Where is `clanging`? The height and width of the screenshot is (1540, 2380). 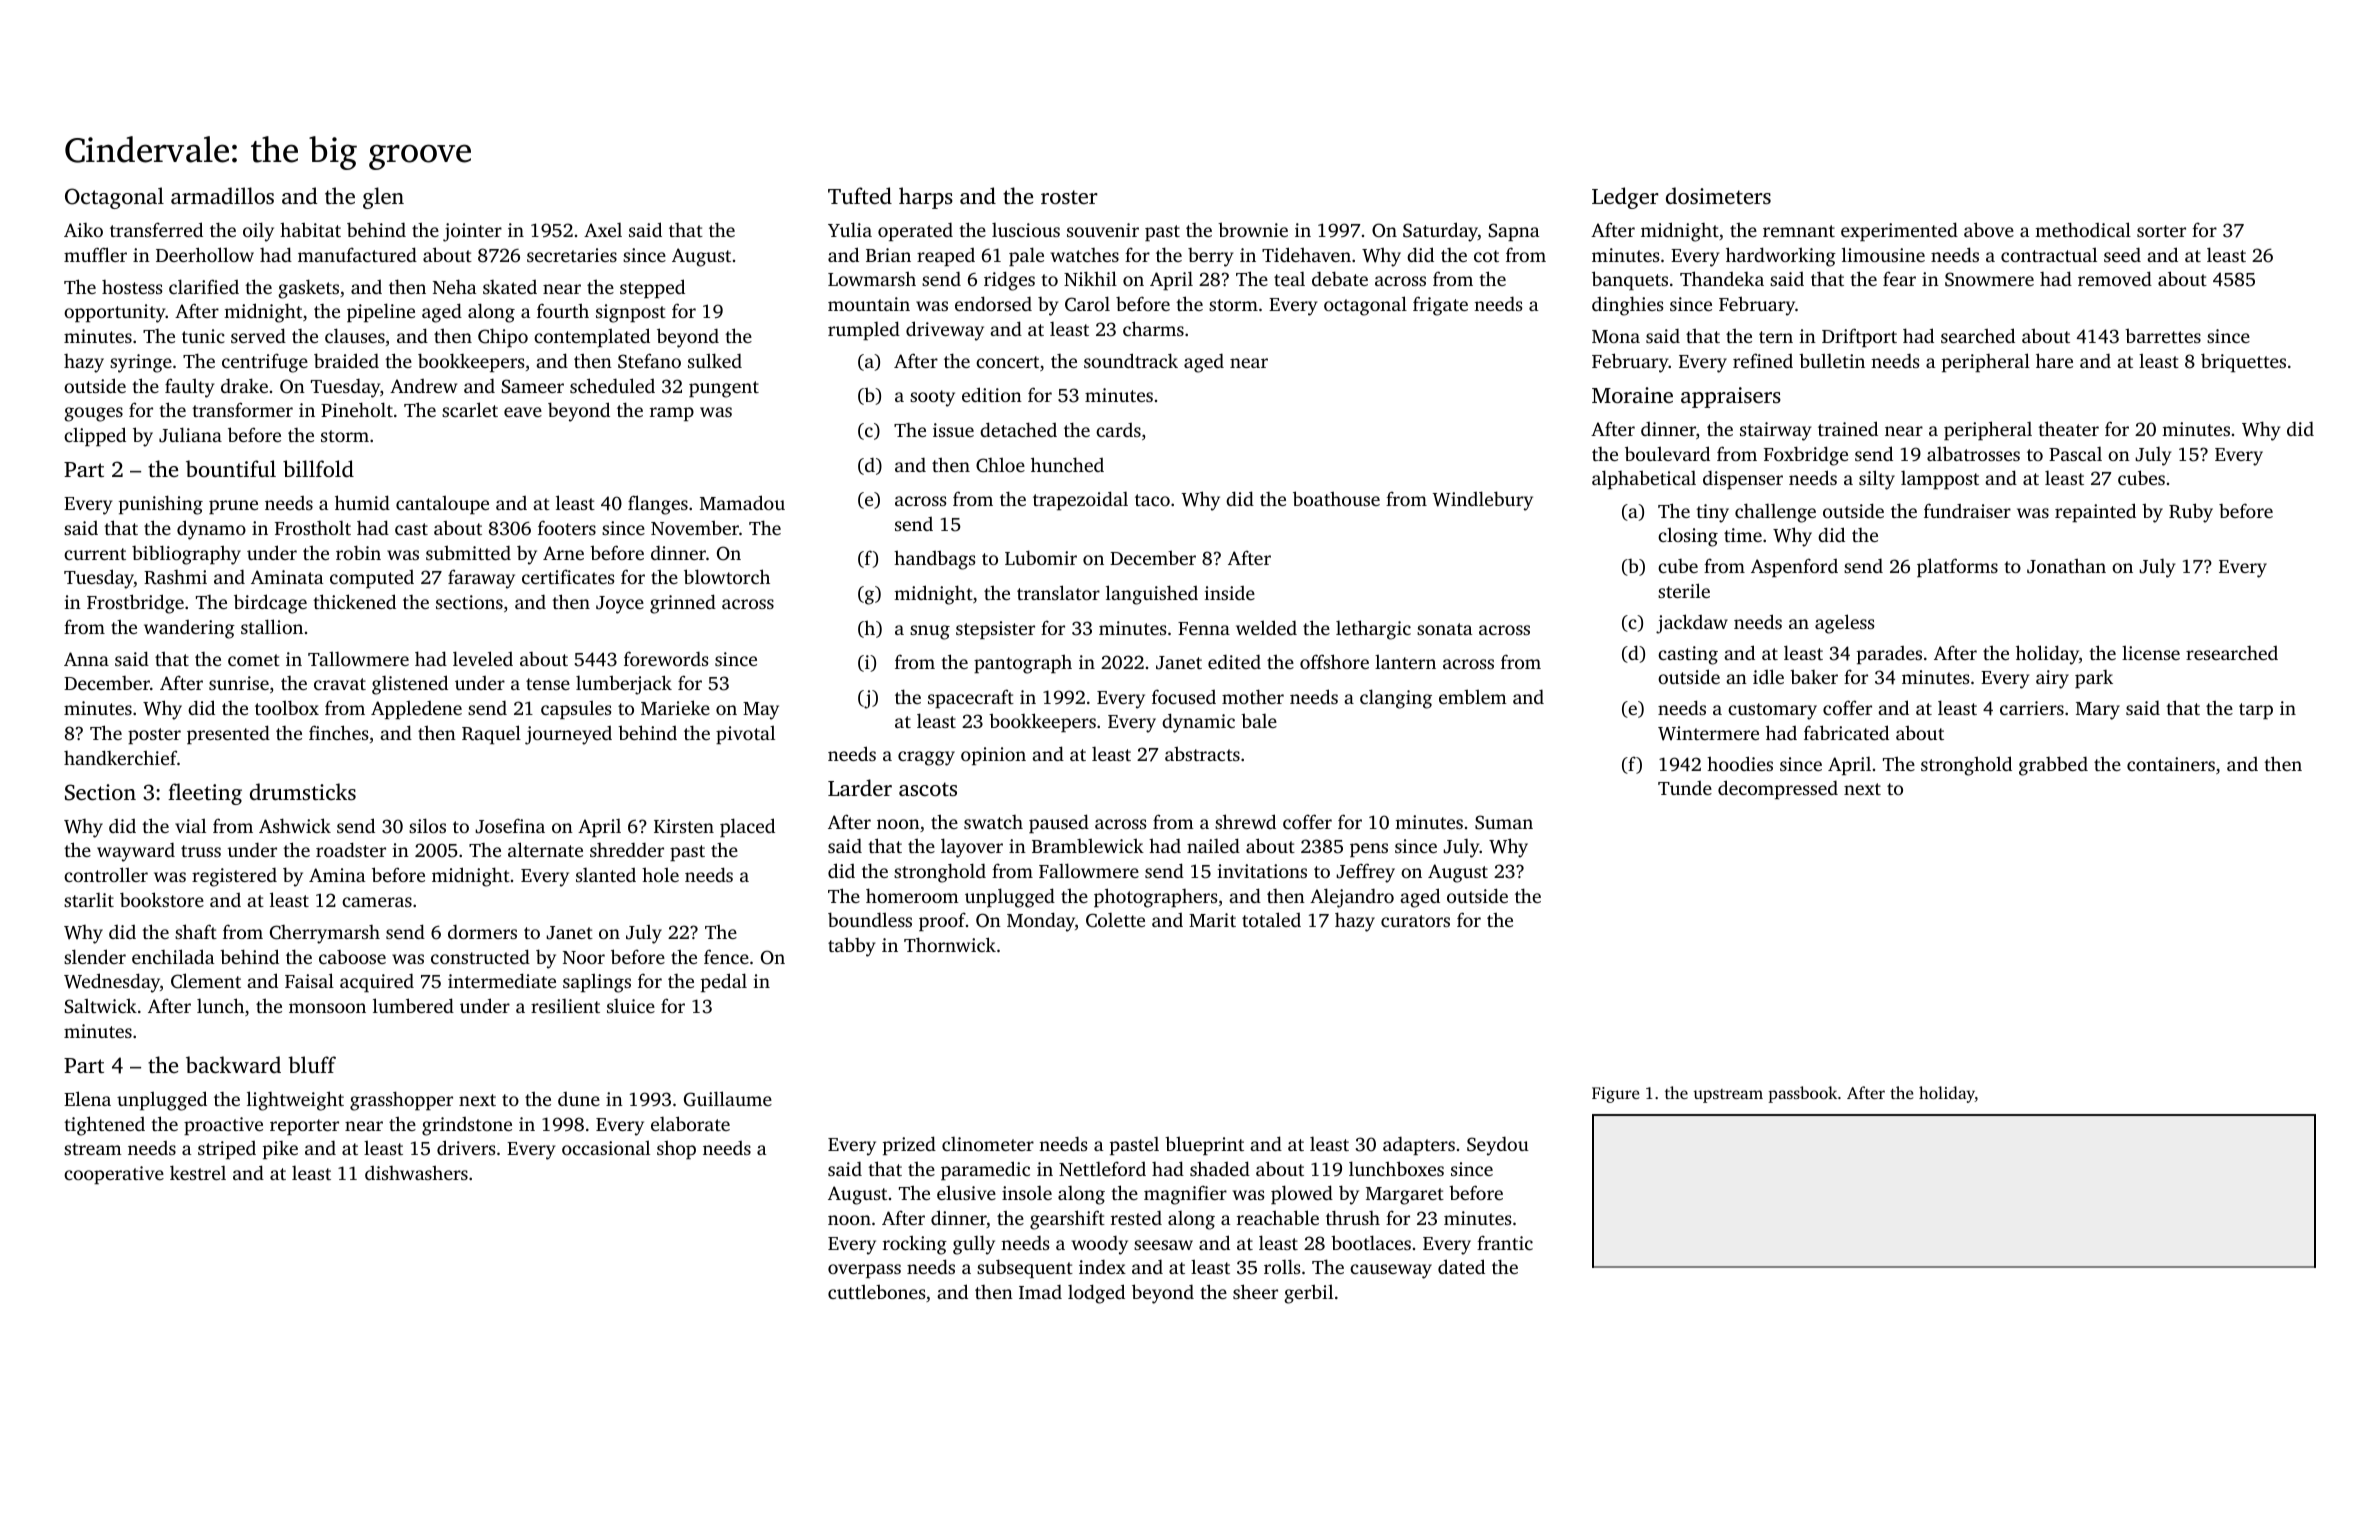
clanging is located at coordinates (1396, 699).
